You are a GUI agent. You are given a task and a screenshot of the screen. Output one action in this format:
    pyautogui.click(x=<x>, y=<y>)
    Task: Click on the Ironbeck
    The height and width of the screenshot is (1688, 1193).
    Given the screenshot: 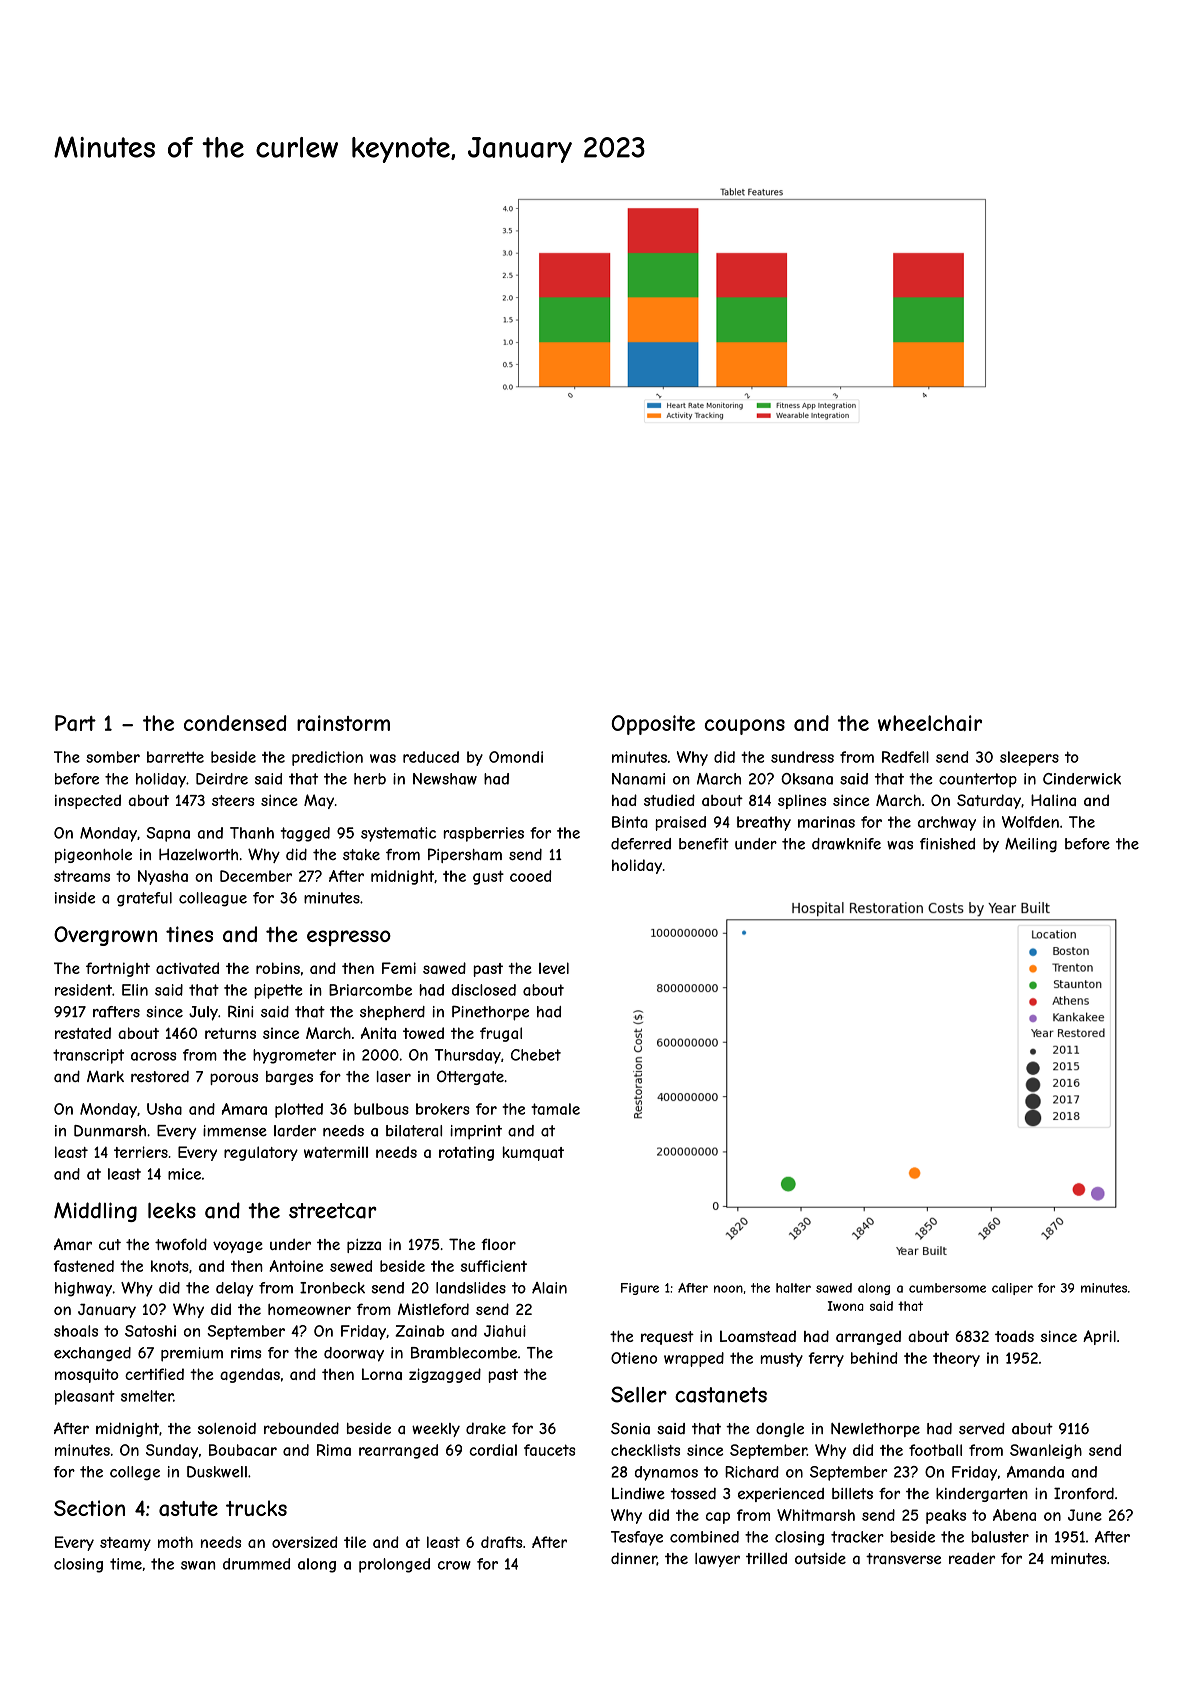 What is the action you would take?
    pyautogui.click(x=332, y=1288)
